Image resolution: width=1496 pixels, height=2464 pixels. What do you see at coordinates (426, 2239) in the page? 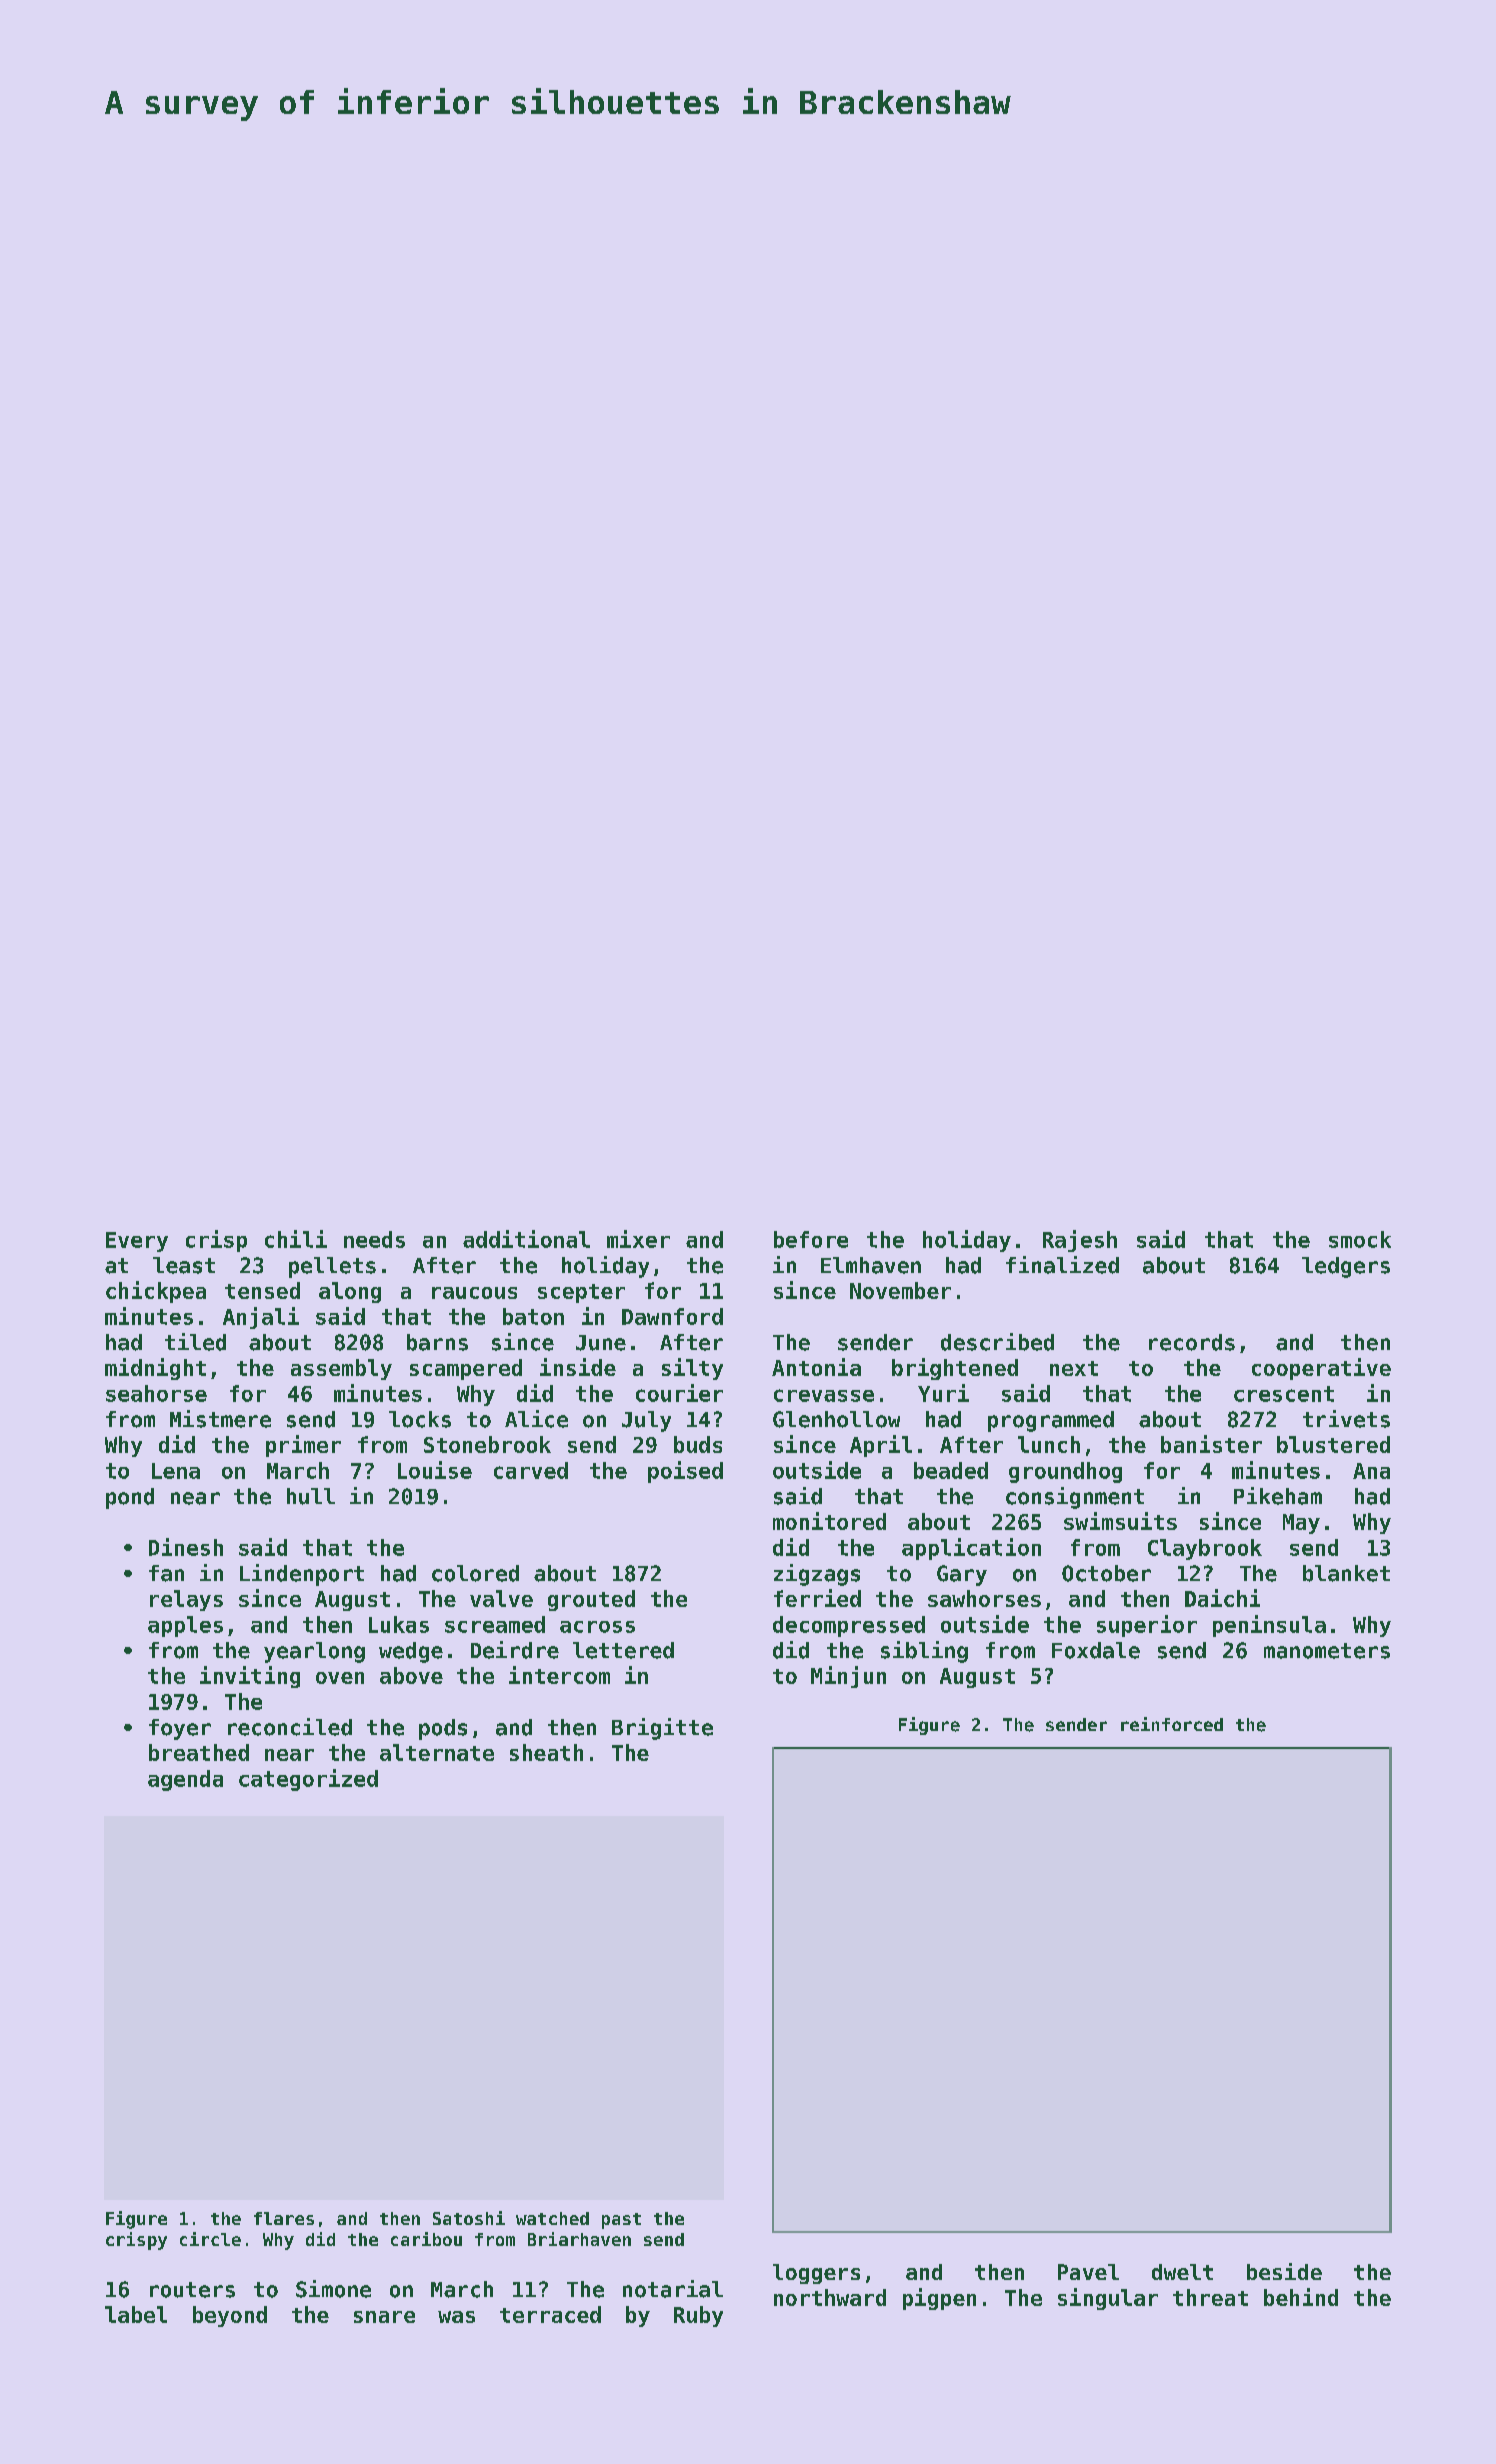
I see `caribou` at bounding box center [426, 2239].
